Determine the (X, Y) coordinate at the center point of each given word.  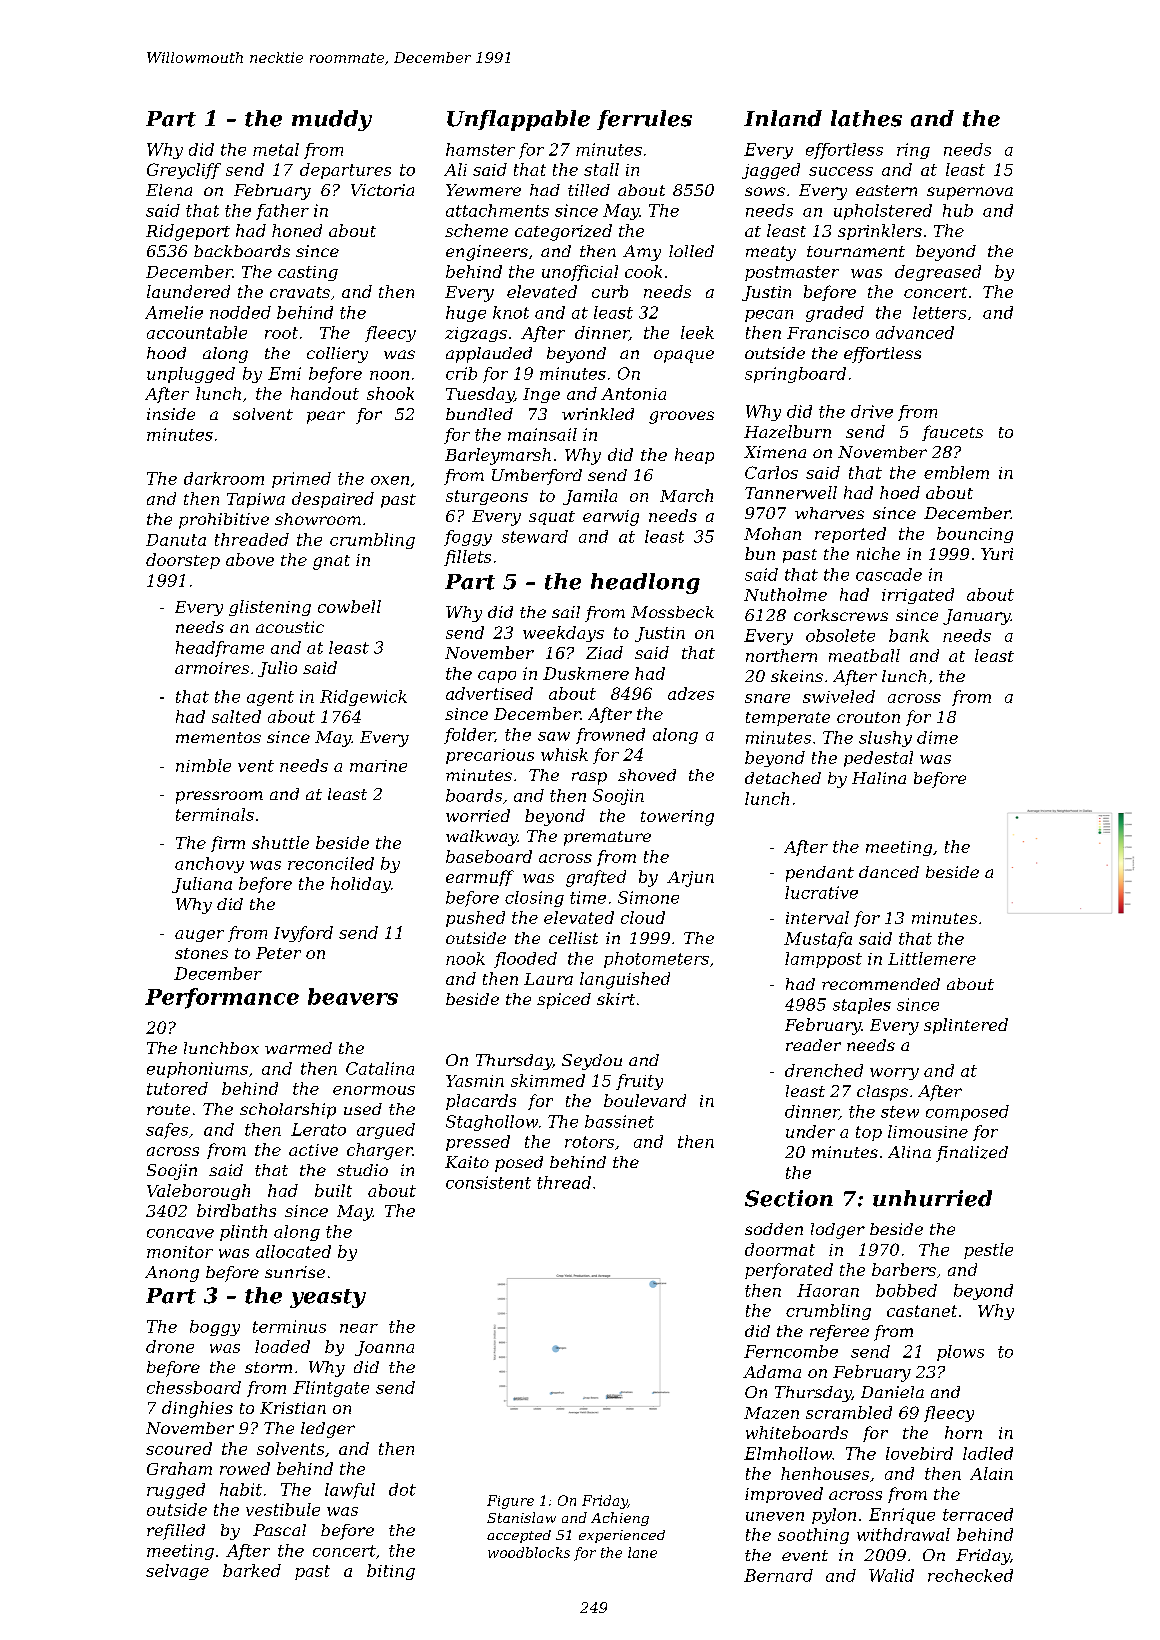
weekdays (563, 634)
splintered (966, 1026)
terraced (978, 1514)
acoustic (290, 627)
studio (362, 1170)
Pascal (279, 1530)
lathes (866, 118)
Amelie (174, 312)
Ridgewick (363, 698)
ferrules (644, 120)
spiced (564, 1001)
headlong (645, 583)
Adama (772, 1371)
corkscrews (841, 615)
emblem (956, 472)
